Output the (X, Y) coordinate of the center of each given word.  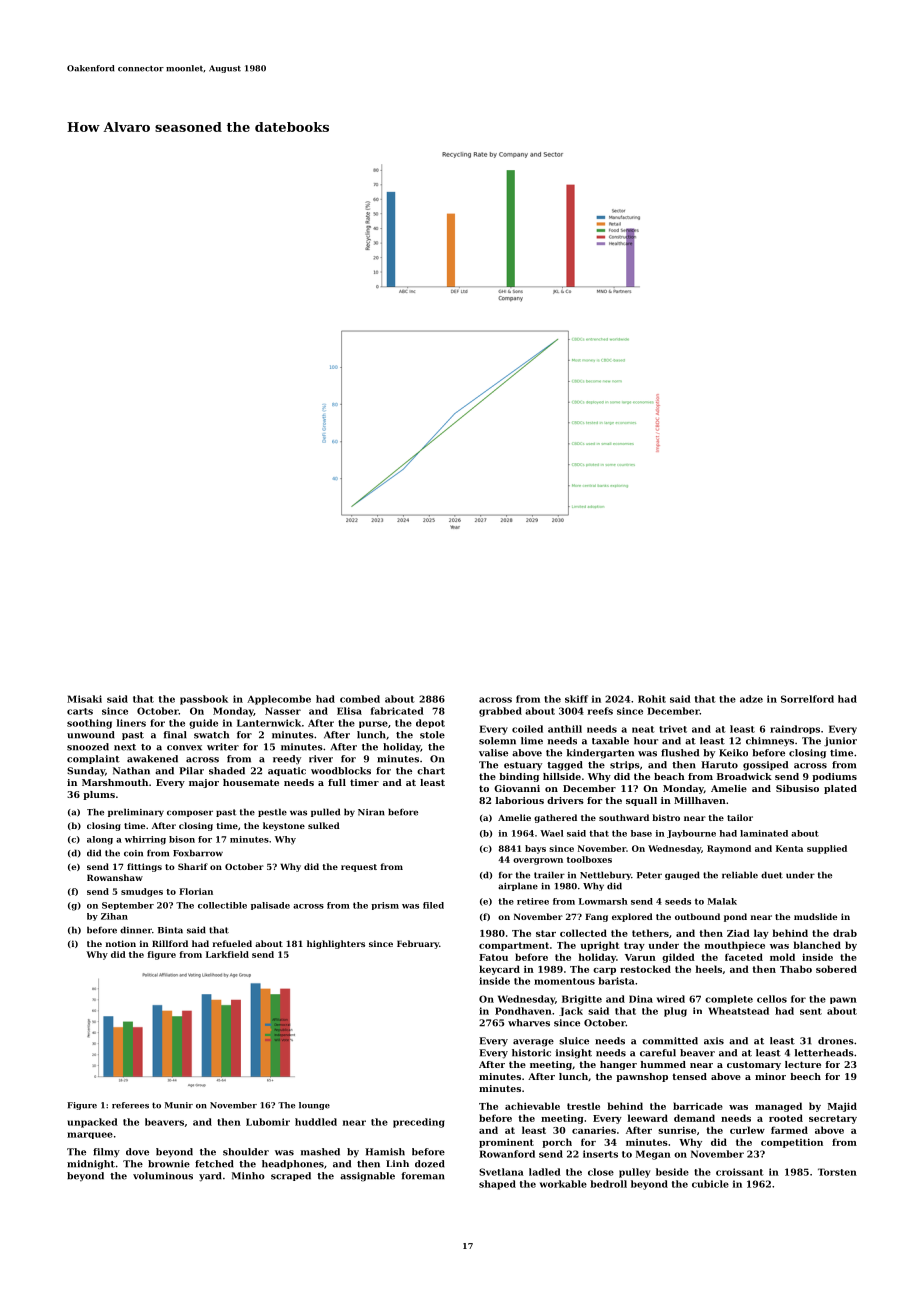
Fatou (493, 957)
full (337, 782)
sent (811, 1011)
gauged (682, 875)
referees (130, 1105)
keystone (284, 826)
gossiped (765, 766)
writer (223, 747)
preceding (419, 1123)
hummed (663, 1064)
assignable (367, 1177)
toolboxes (589, 859)
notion (121, 943)
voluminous (163, 1176)
